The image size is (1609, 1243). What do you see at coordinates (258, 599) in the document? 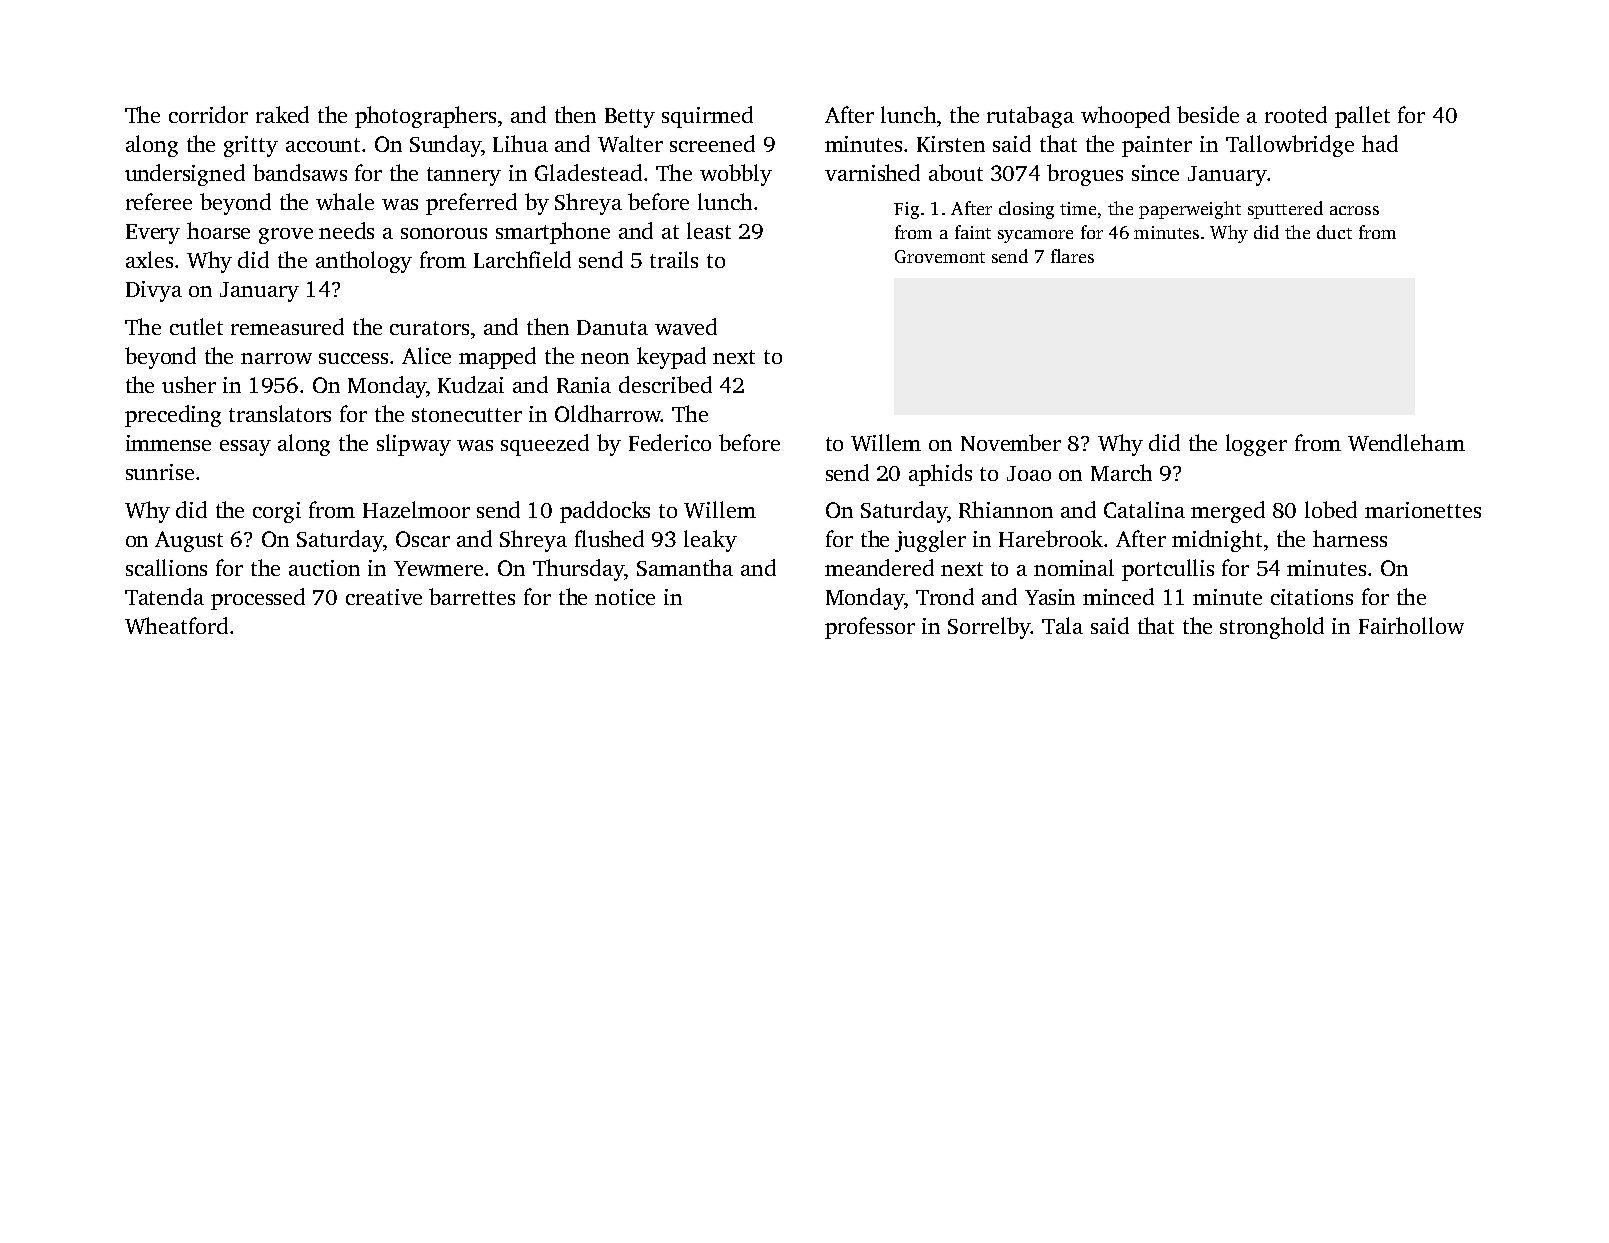
I see `processed` at bounding box center [258, 599].
